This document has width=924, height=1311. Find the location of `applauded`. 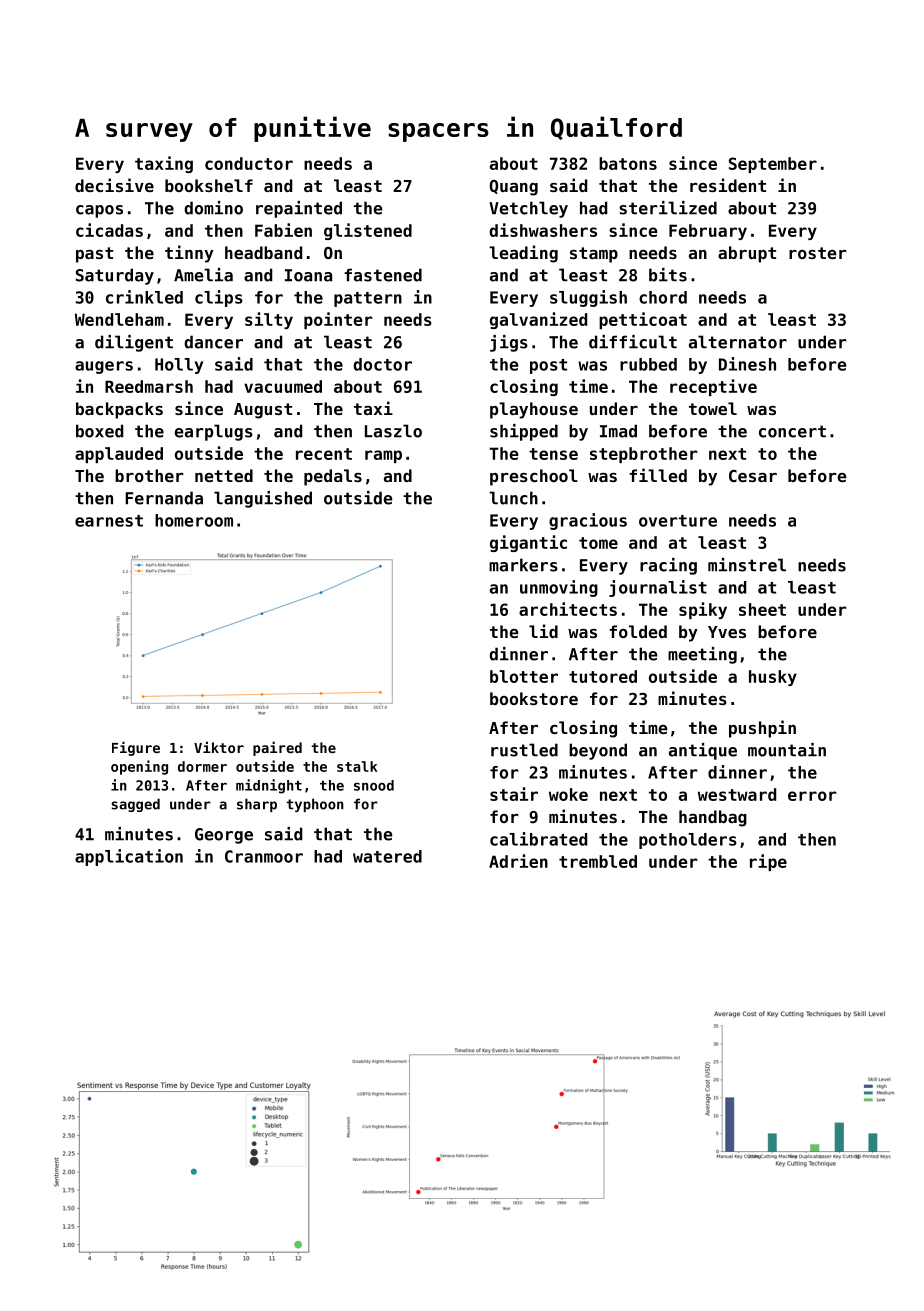

applauded is located at coordinates (119, 455).
